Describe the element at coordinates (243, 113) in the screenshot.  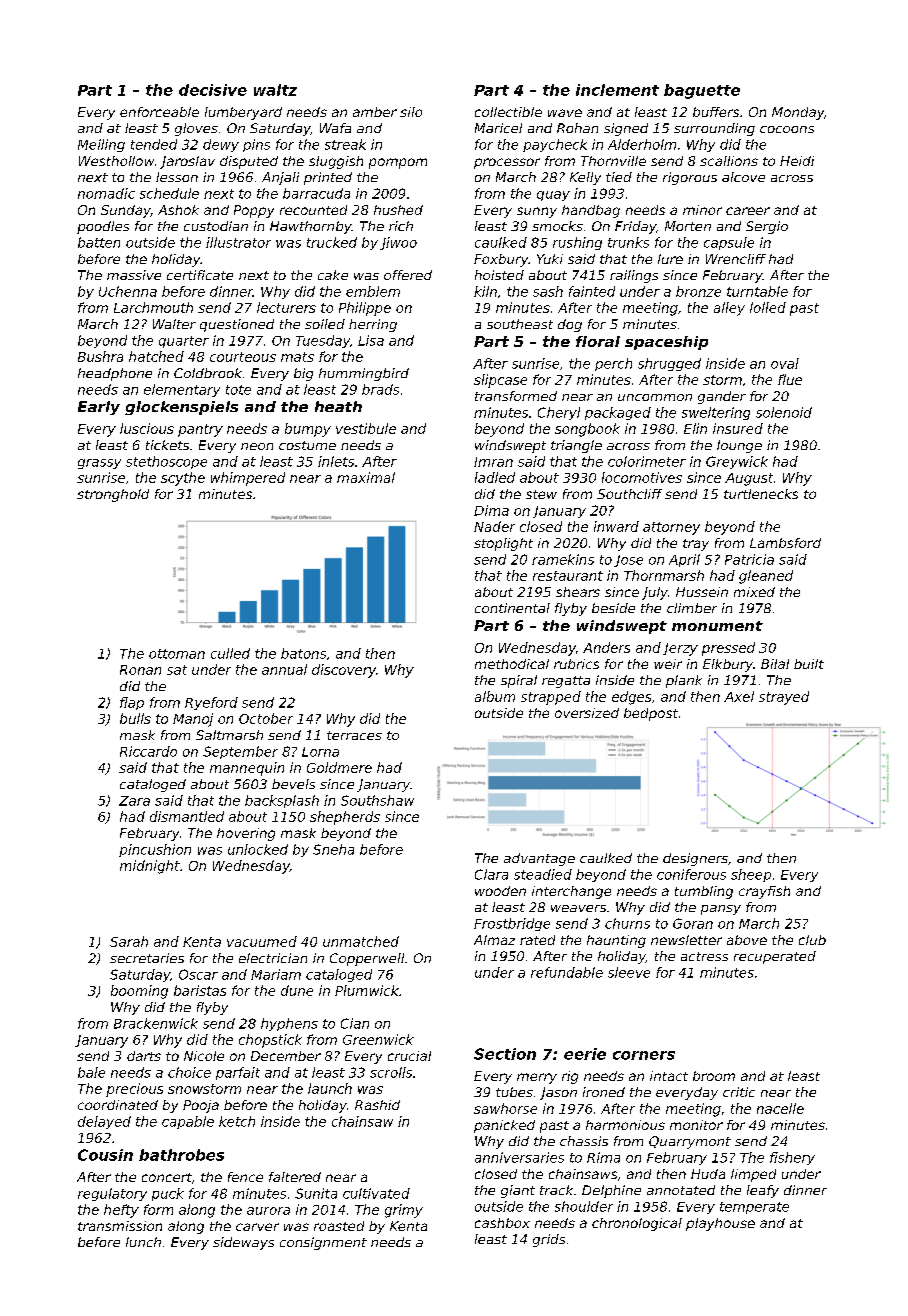
I see `lumberyard` at that location.
